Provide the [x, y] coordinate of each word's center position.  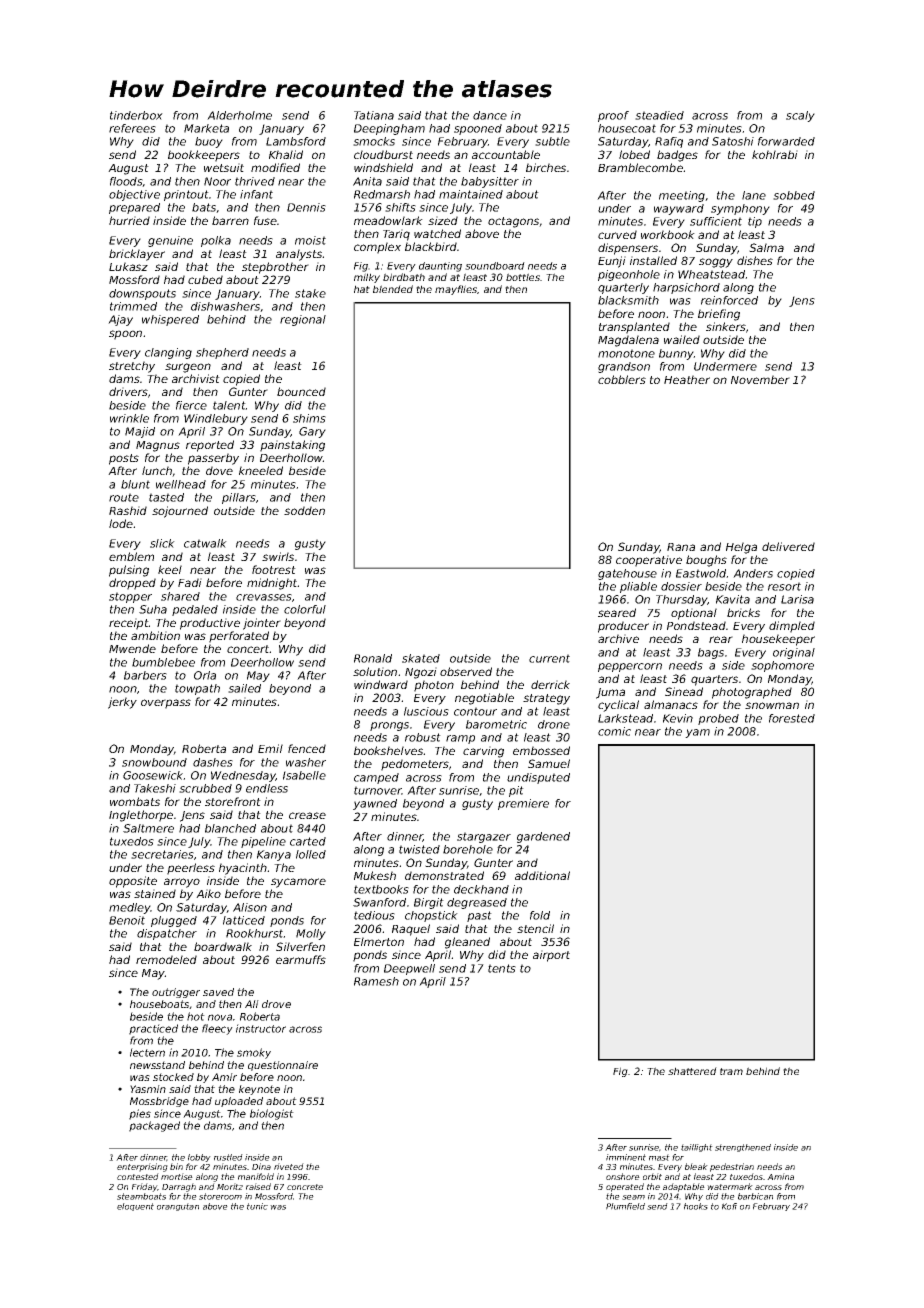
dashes [213, 762]
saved [218, 992]
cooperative [649, 561]
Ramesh [376, 981]
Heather [687, 379]
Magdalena [628, 341]
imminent [626, 1157]
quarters [714, 680]
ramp [460, 739]
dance [490, 115]
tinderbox [136, 115]
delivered [788, 546]
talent [229, 405]
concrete [305, 1187]
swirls [278, 556]
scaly [800, 116]
